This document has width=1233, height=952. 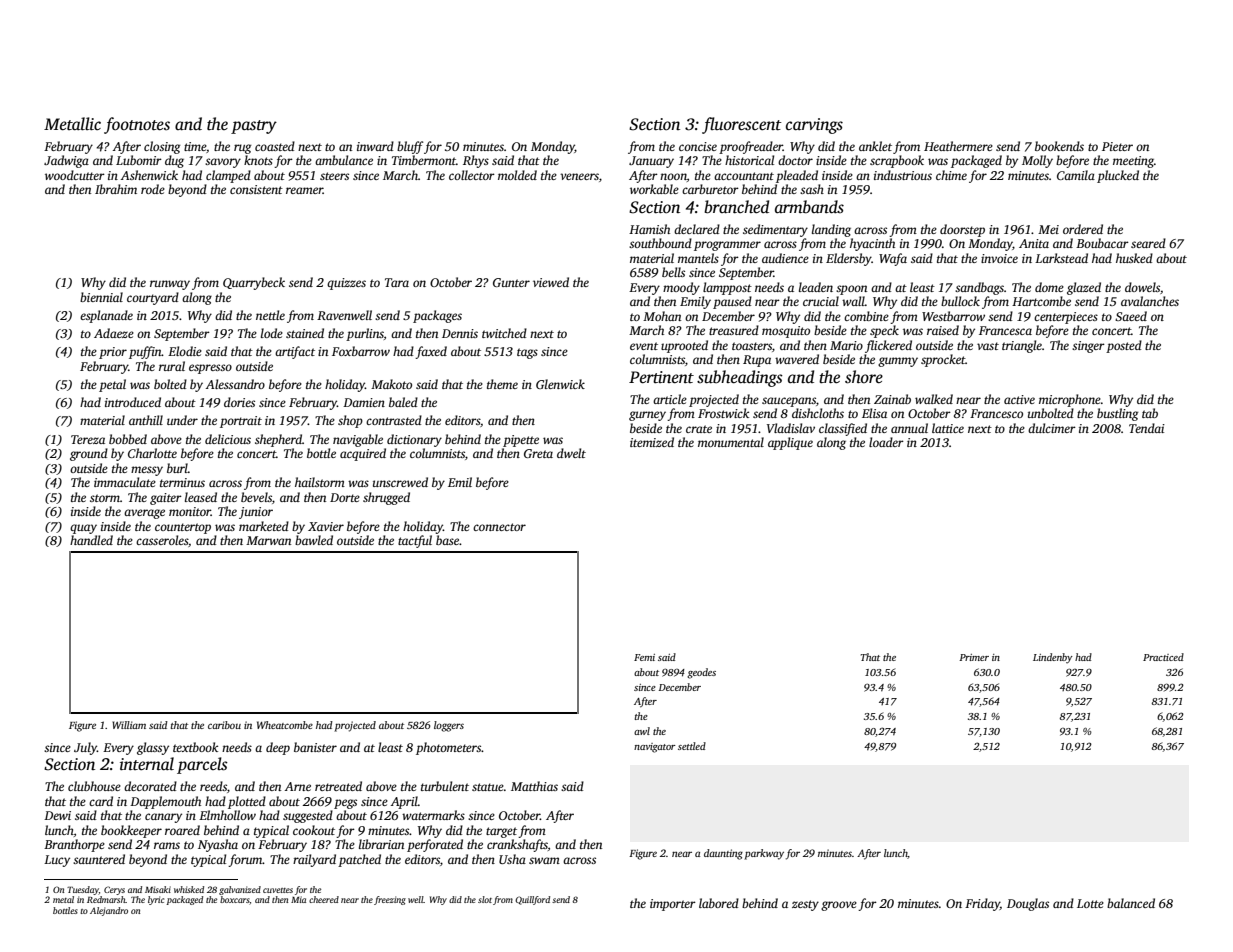 I want to click on William, so click(x=129, y=725).
